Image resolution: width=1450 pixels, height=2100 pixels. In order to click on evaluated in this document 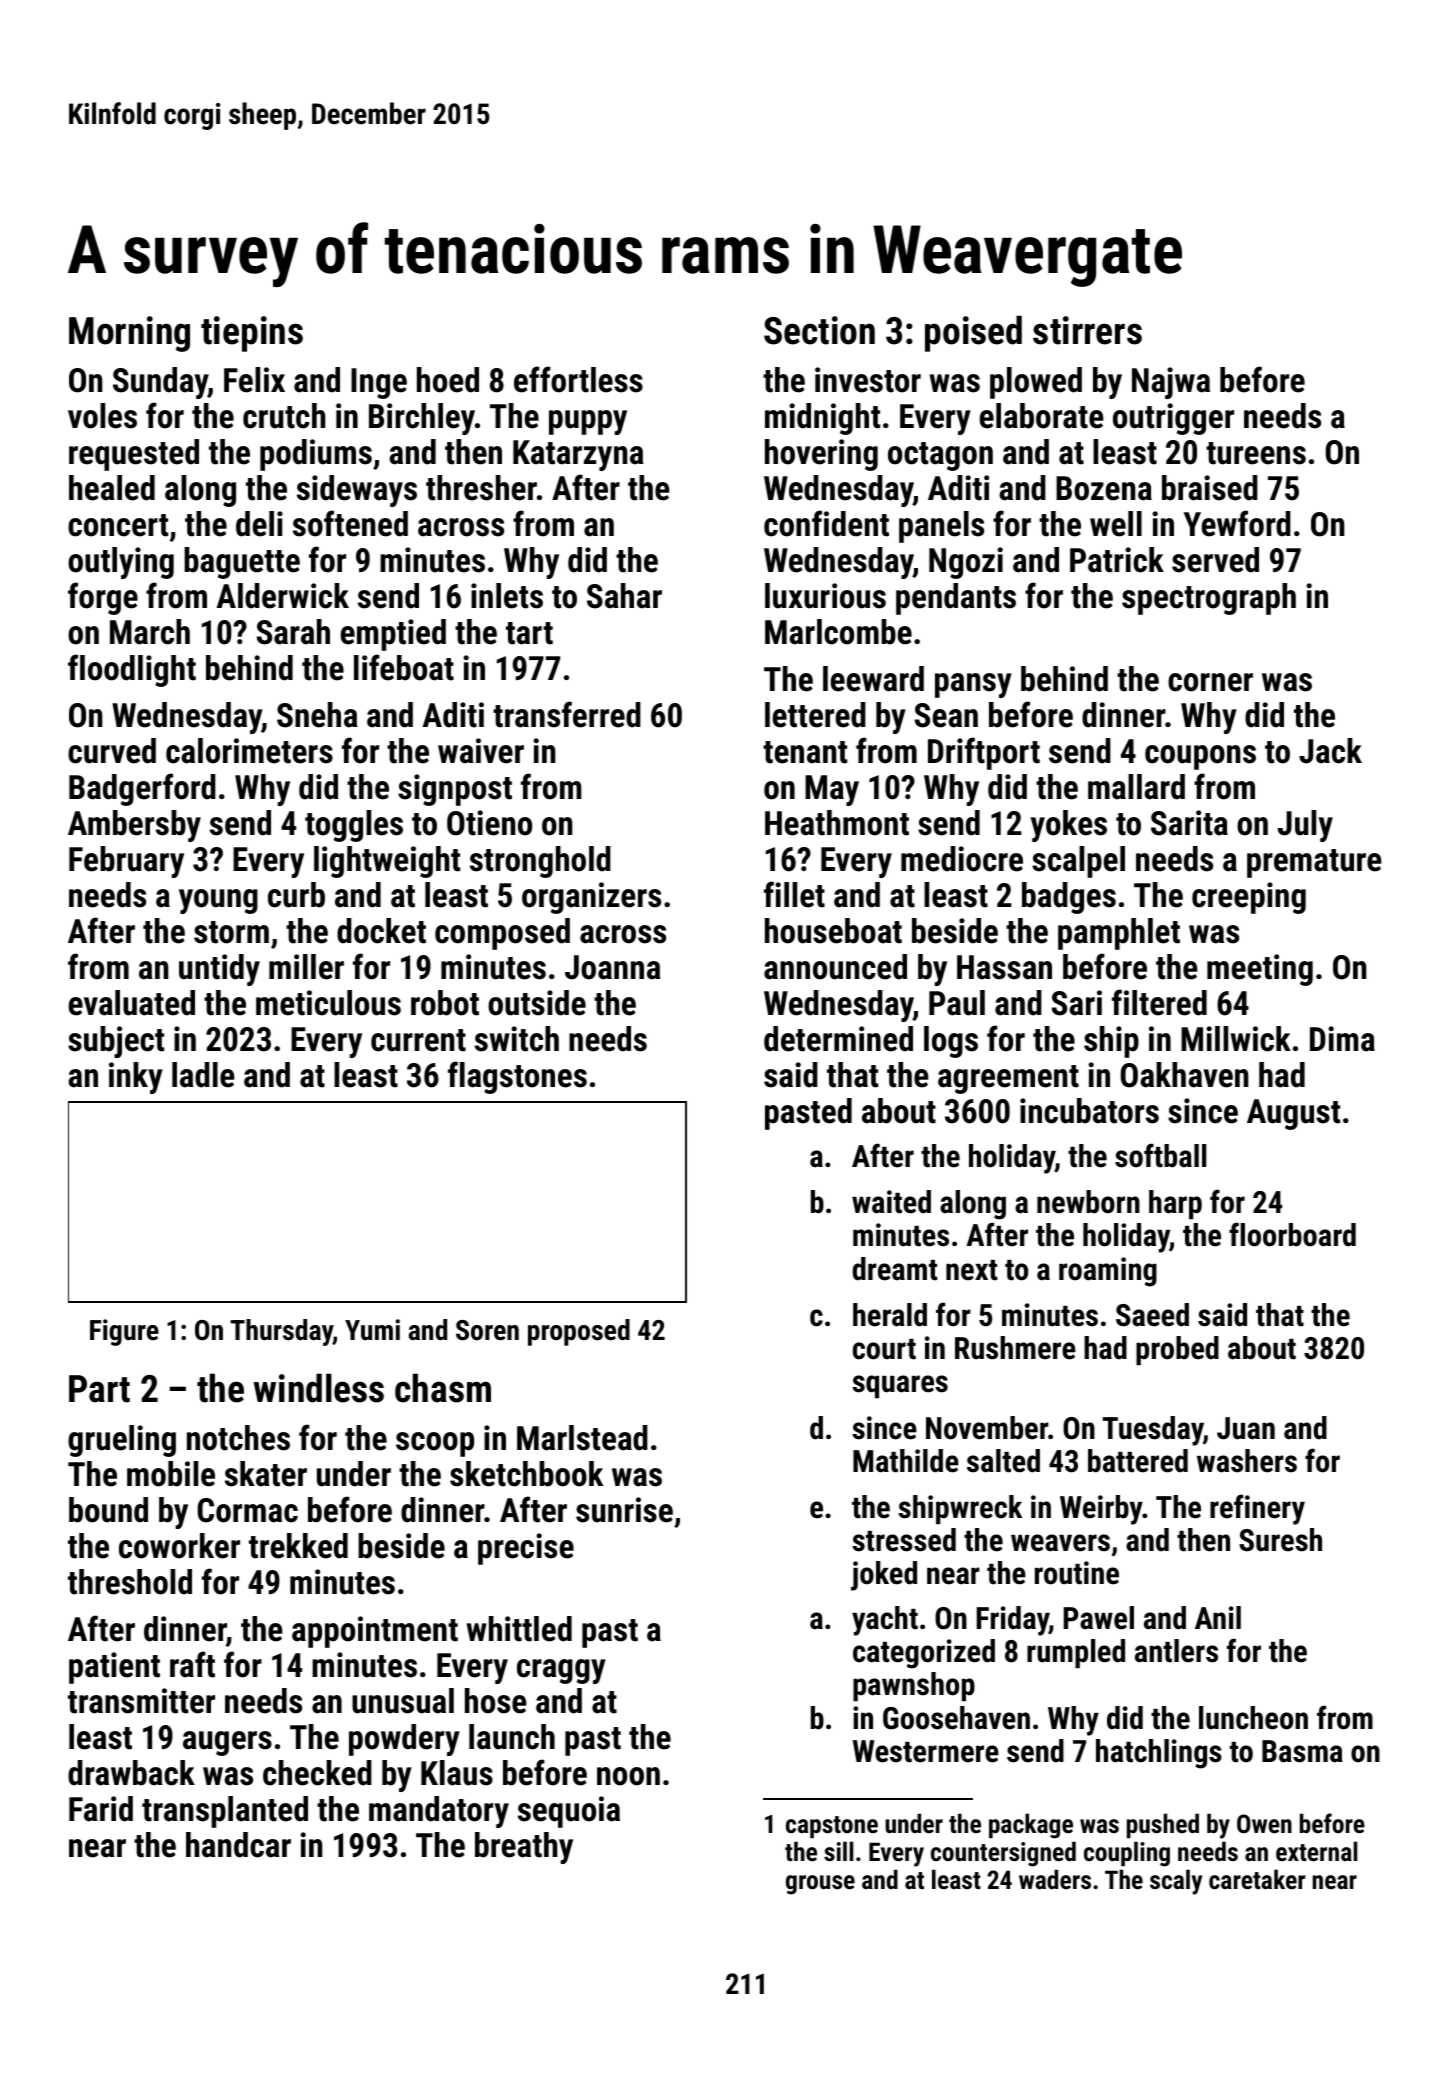, I will do `click(132, 1003)`.
